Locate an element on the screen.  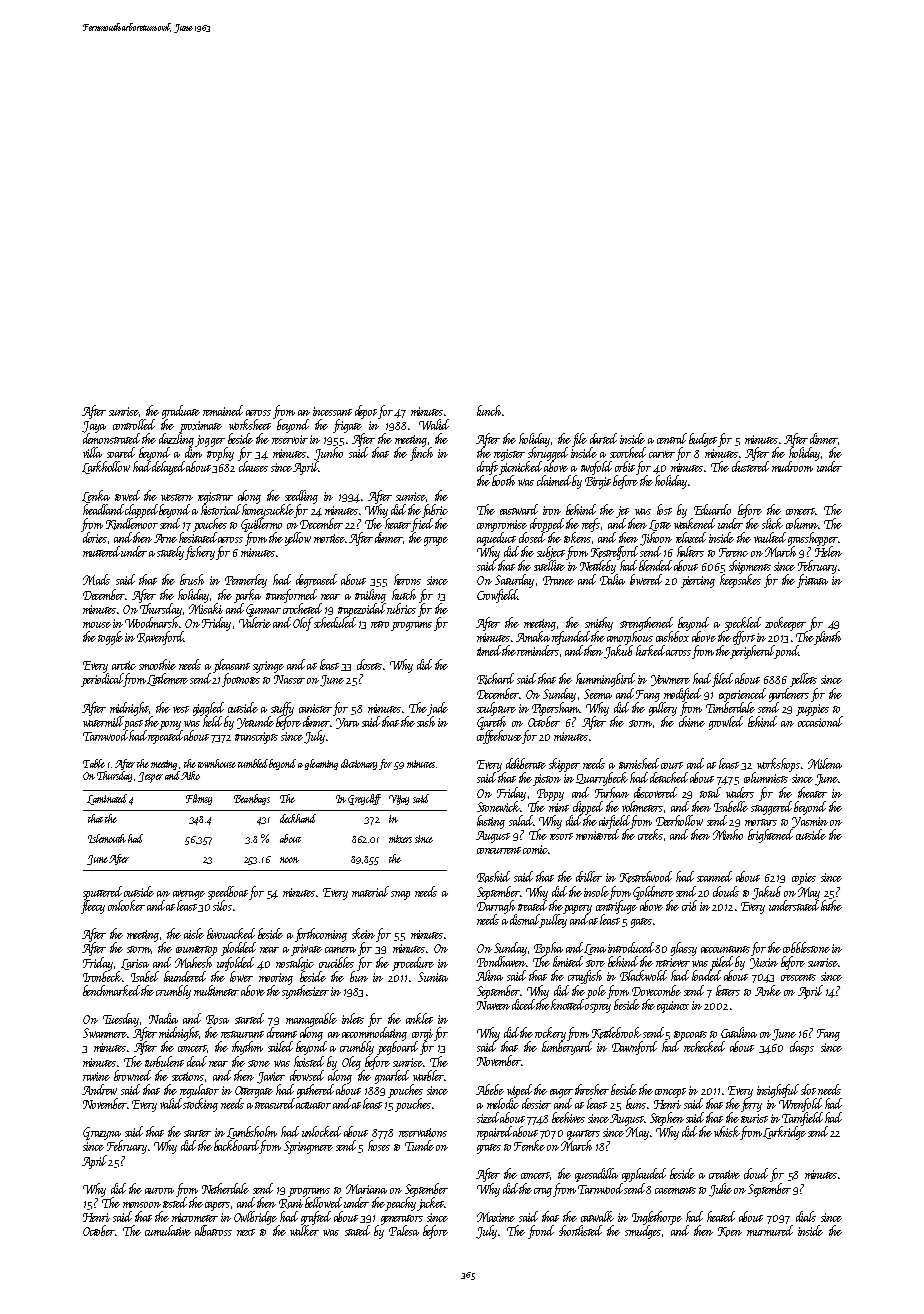
plinth is located at coordinates (827, 638).
